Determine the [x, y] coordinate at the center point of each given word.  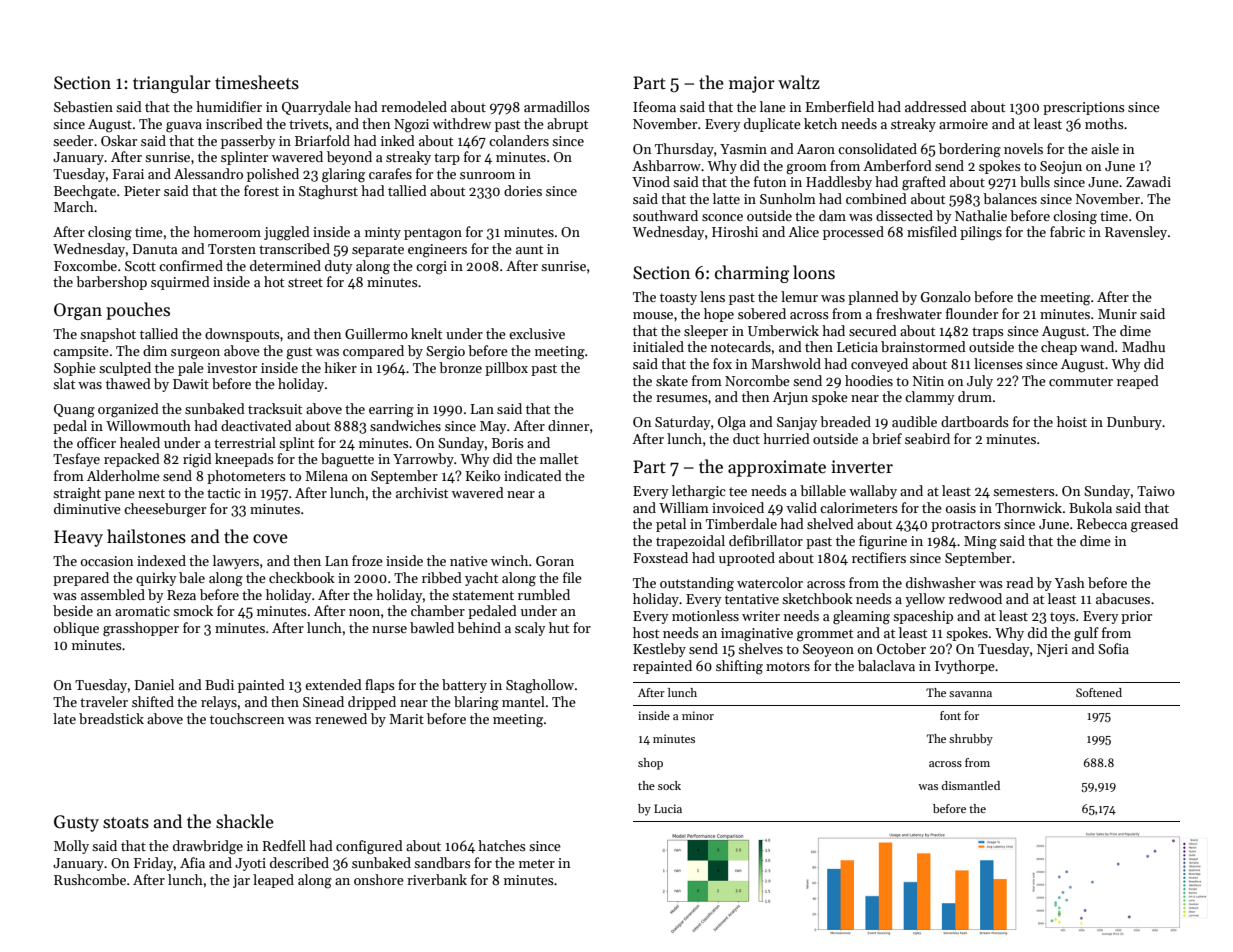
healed [140, 442]
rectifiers [879, 557]
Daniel [154, 684]
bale [192, 577]
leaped [273, 881]
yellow [925, 600]
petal [671, 525]
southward [665, 215]
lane [773, 106]
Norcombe [757, 380]
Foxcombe [85, 265]
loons [814, 272]
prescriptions [1084, 108]
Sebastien [83, 106]
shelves [760, 648]
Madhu [1143, 346]
